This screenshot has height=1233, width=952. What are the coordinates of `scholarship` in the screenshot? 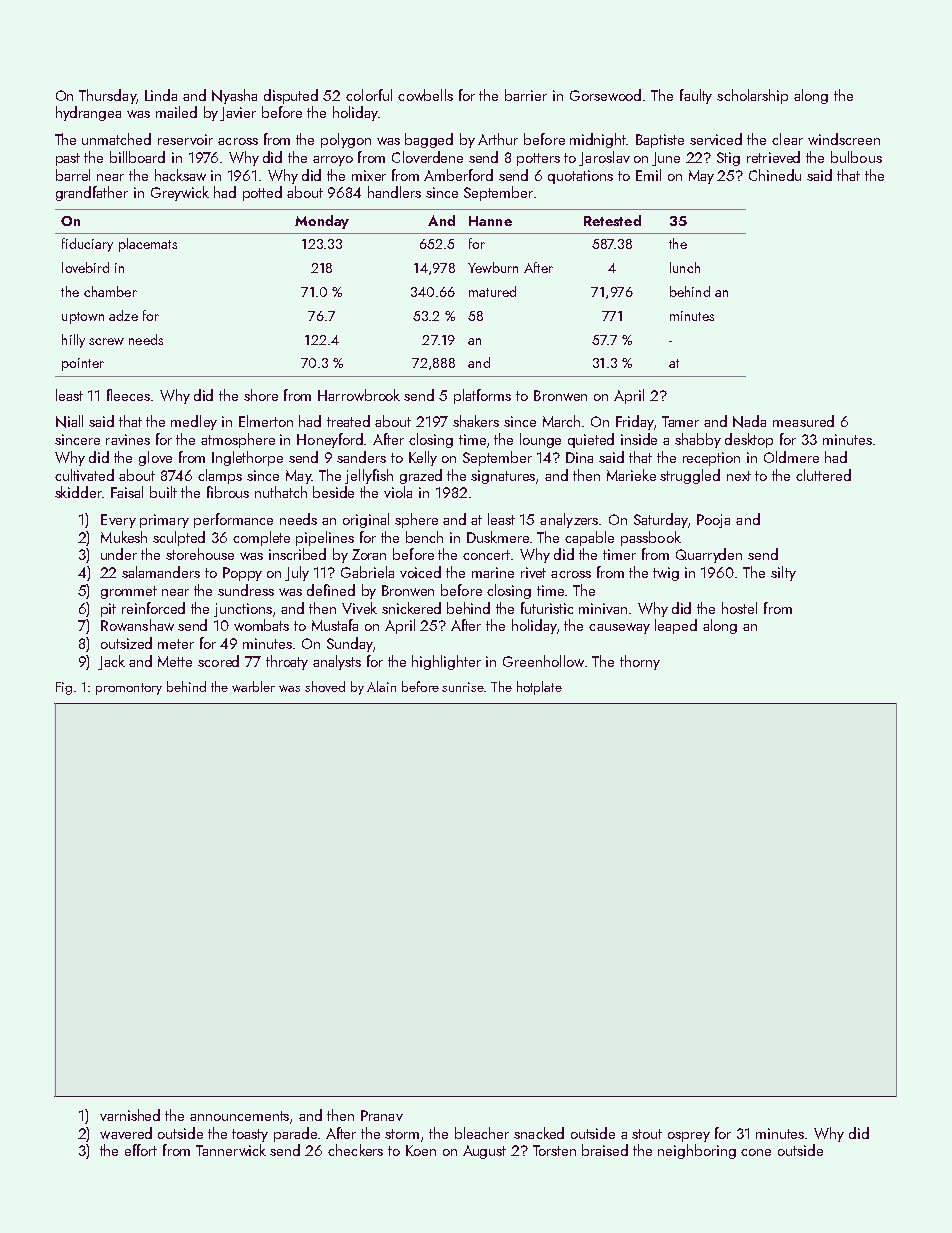 It's located at (752, 96).
